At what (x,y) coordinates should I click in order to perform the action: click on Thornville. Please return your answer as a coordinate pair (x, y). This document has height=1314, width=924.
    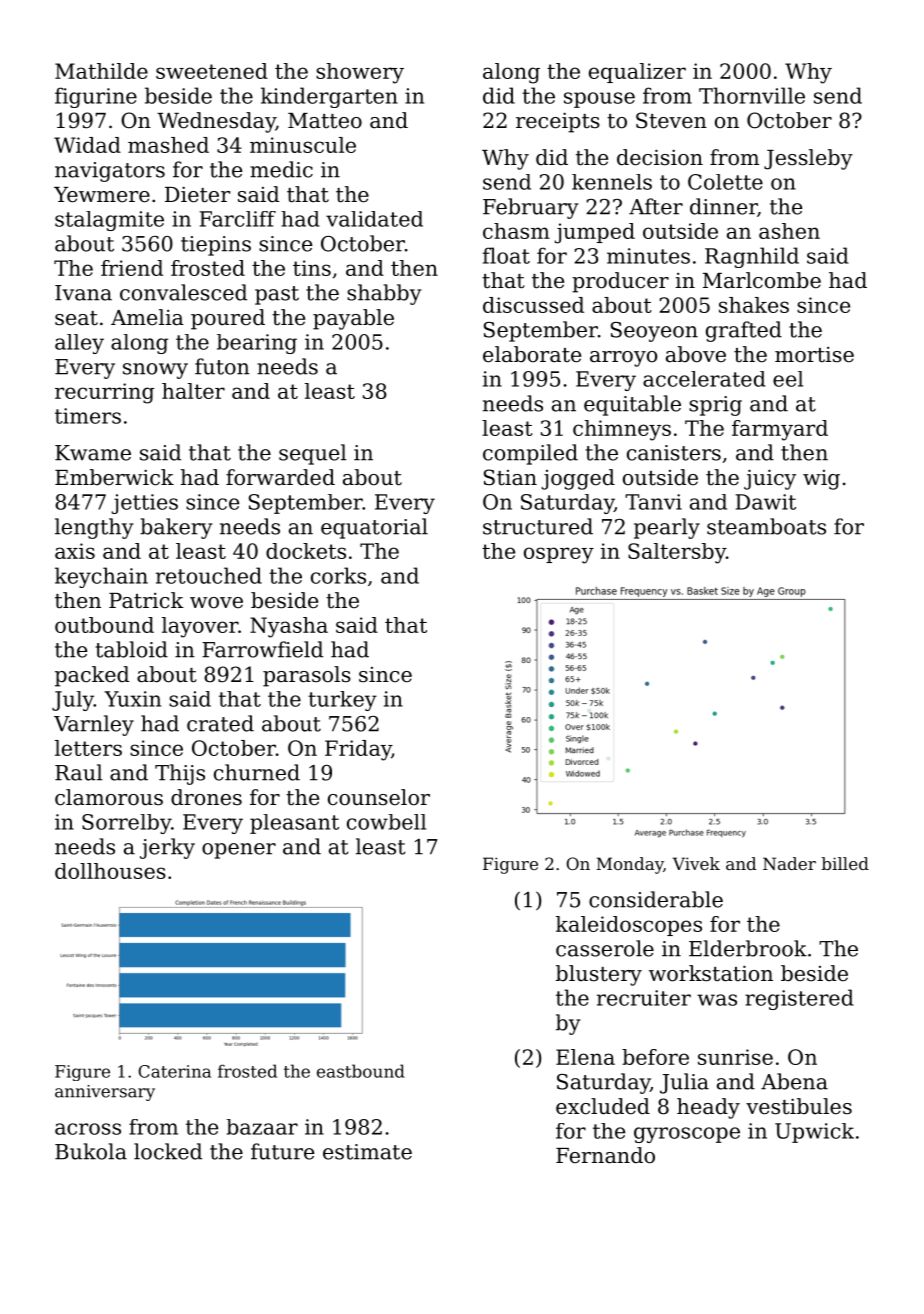
    Looking at the image, I should click on (752, 95).
